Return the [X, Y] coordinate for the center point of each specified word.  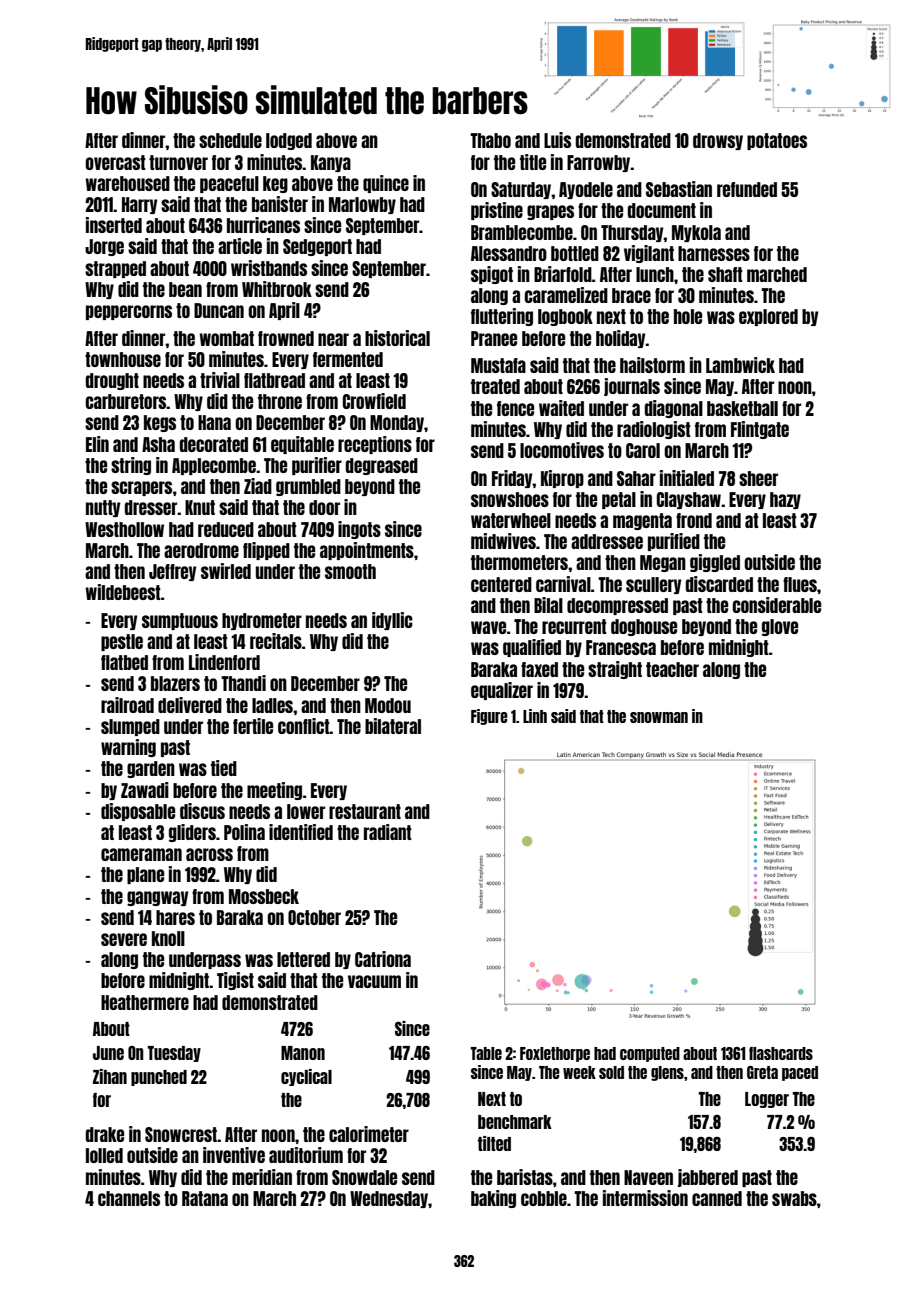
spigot [492, 275]
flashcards [781, 1053]
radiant [388, 832]
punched [159, 1078]
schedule [230, 140]
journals [632, 387]
